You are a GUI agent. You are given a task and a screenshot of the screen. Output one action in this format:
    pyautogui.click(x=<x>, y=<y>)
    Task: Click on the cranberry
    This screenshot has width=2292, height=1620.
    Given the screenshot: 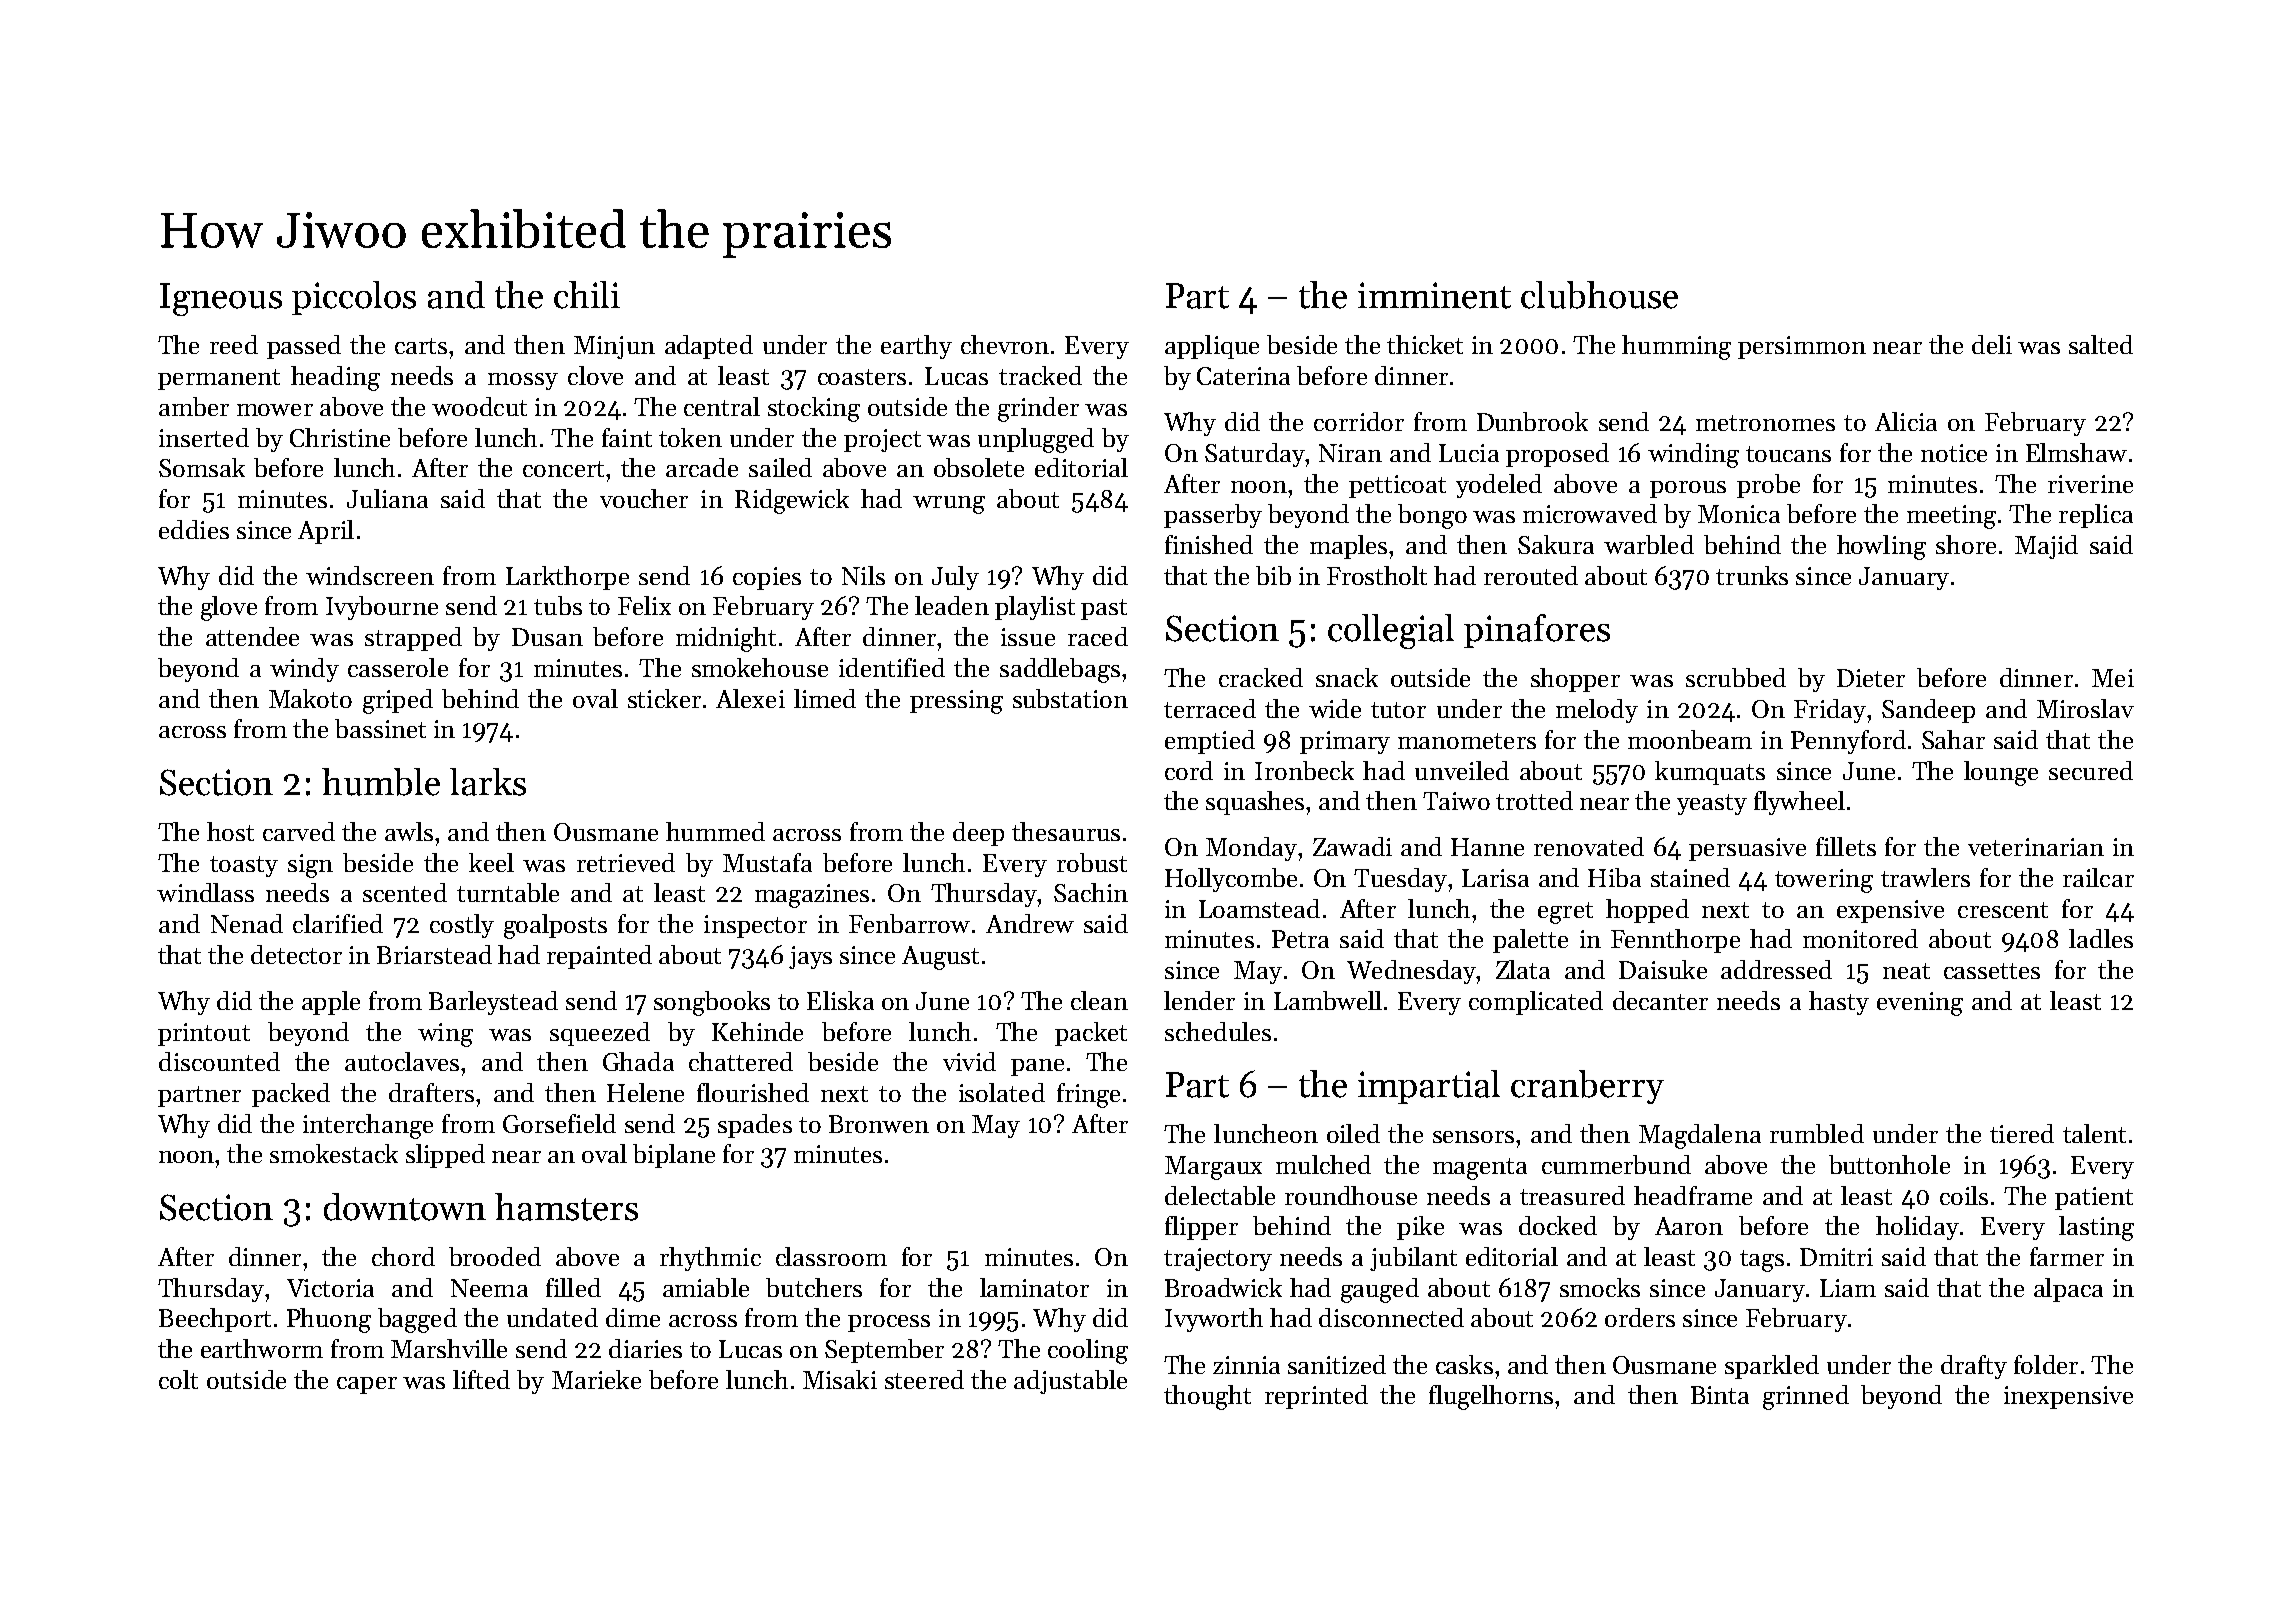 What is the action you would take?
    pyautogui.click(x=1587, y=1087)
